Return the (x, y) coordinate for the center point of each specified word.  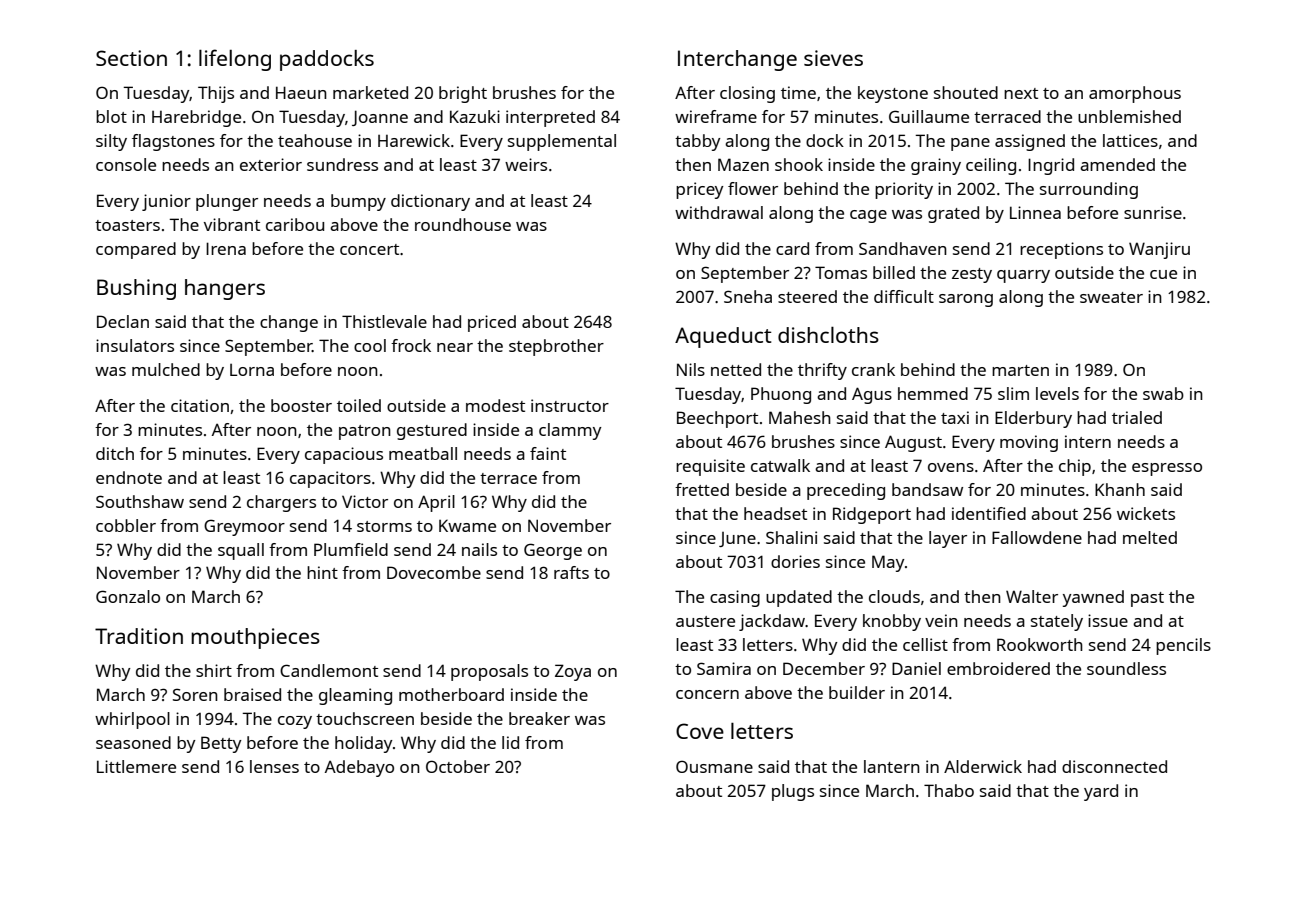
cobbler (126, 525)
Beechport (717, 419)
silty (111, 142)
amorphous (1135, 94)
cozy (295, 722)
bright (463, 94)
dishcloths (828, 335)
